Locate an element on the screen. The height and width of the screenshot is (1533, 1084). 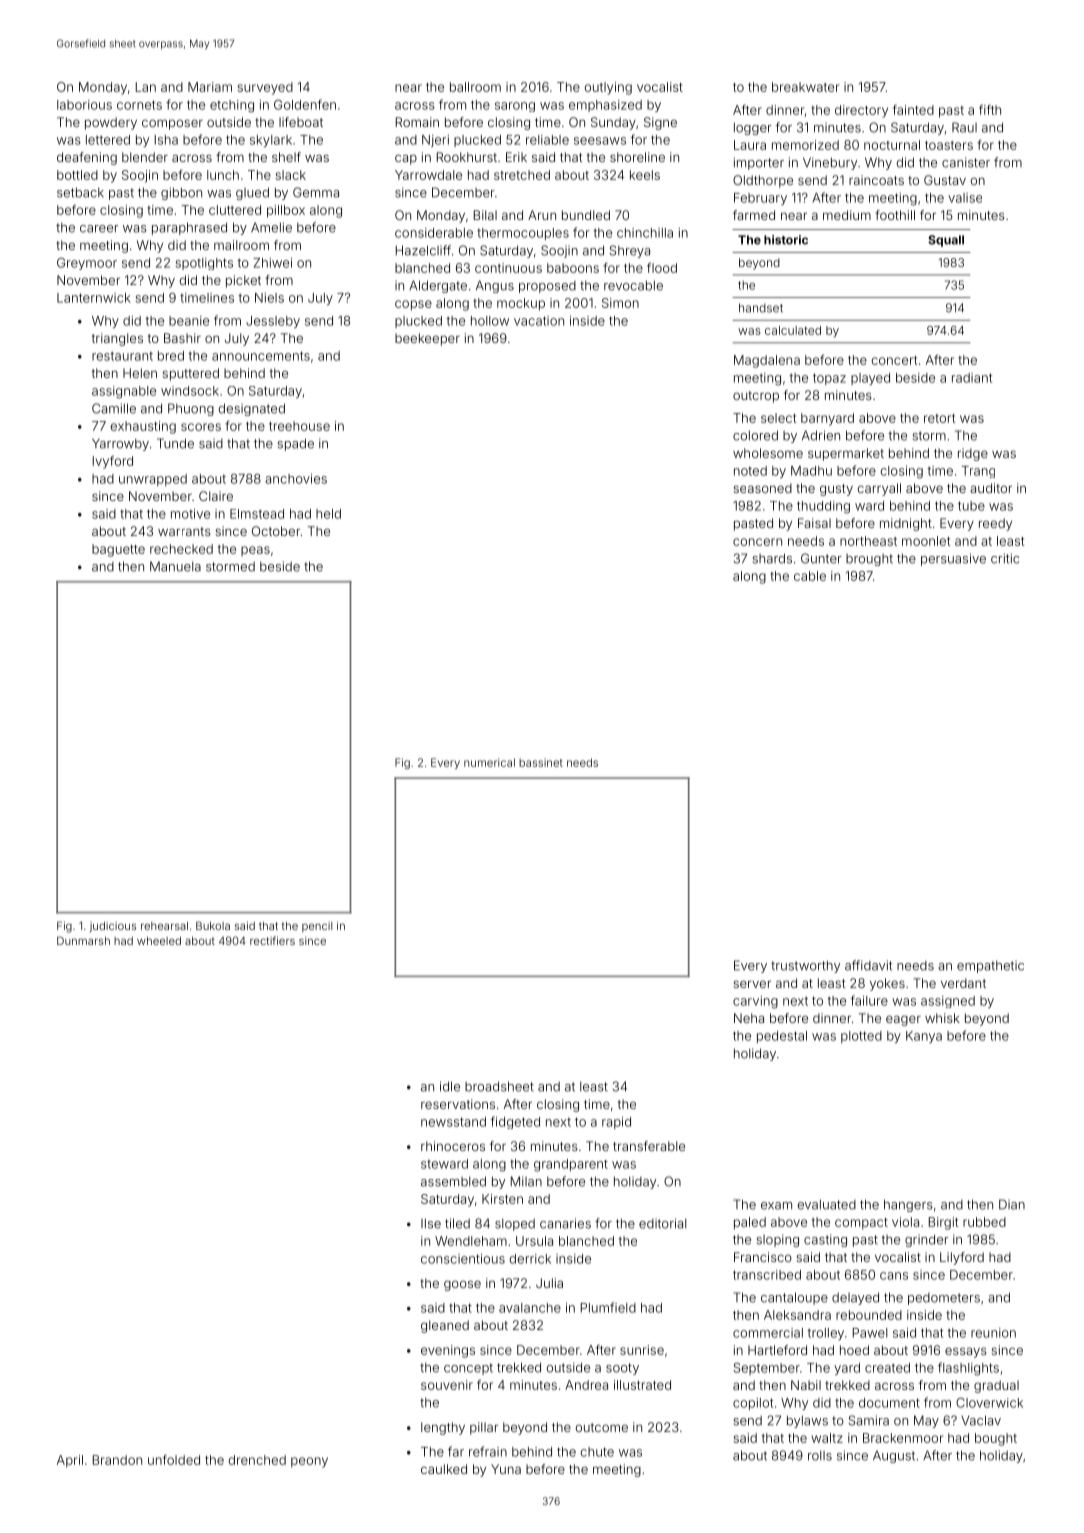
Brandon is located at coordinates (117, 1460).
